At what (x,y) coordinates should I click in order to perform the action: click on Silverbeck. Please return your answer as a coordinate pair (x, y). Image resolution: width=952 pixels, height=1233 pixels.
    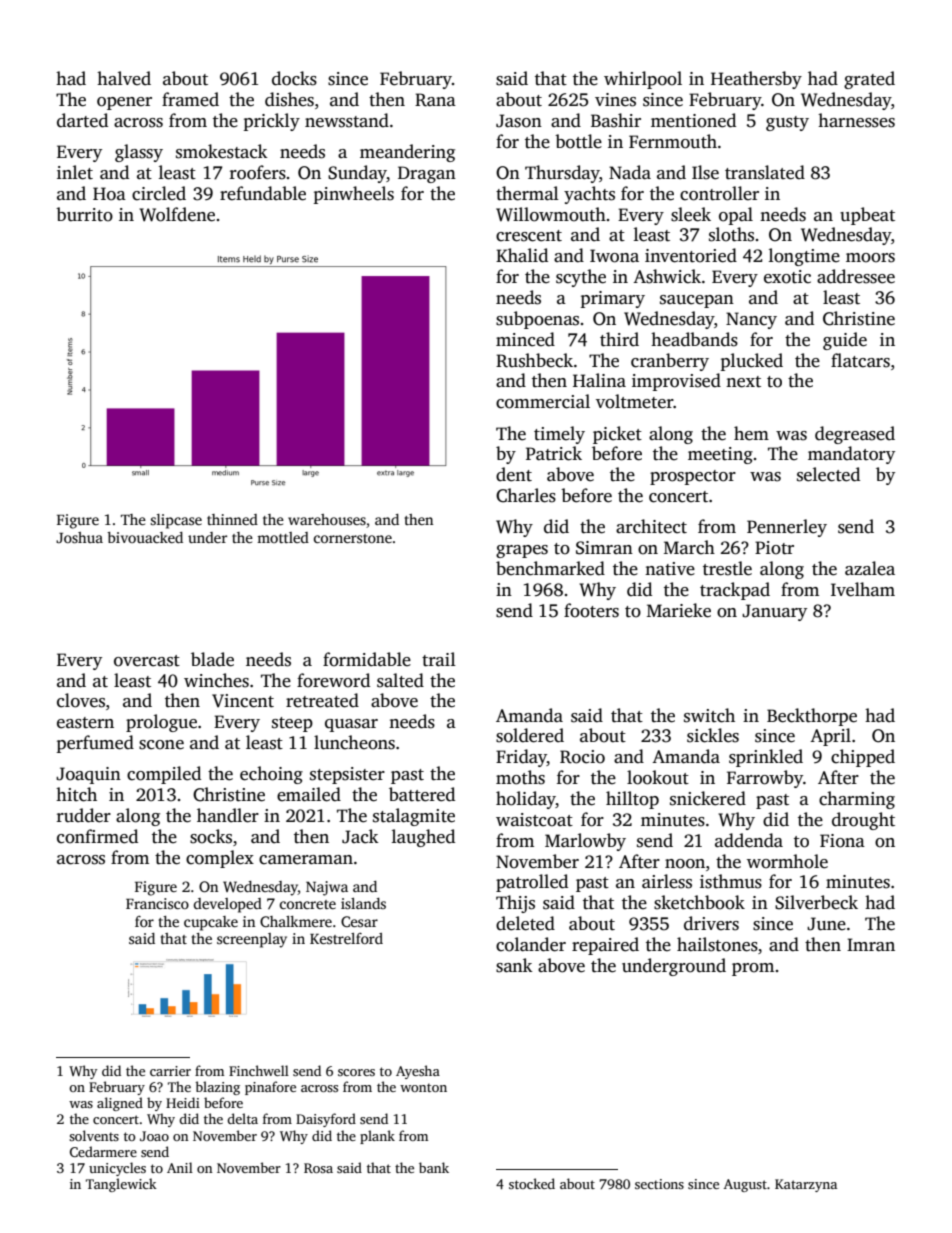
    Looking at the image, I should click on (816, 902).
